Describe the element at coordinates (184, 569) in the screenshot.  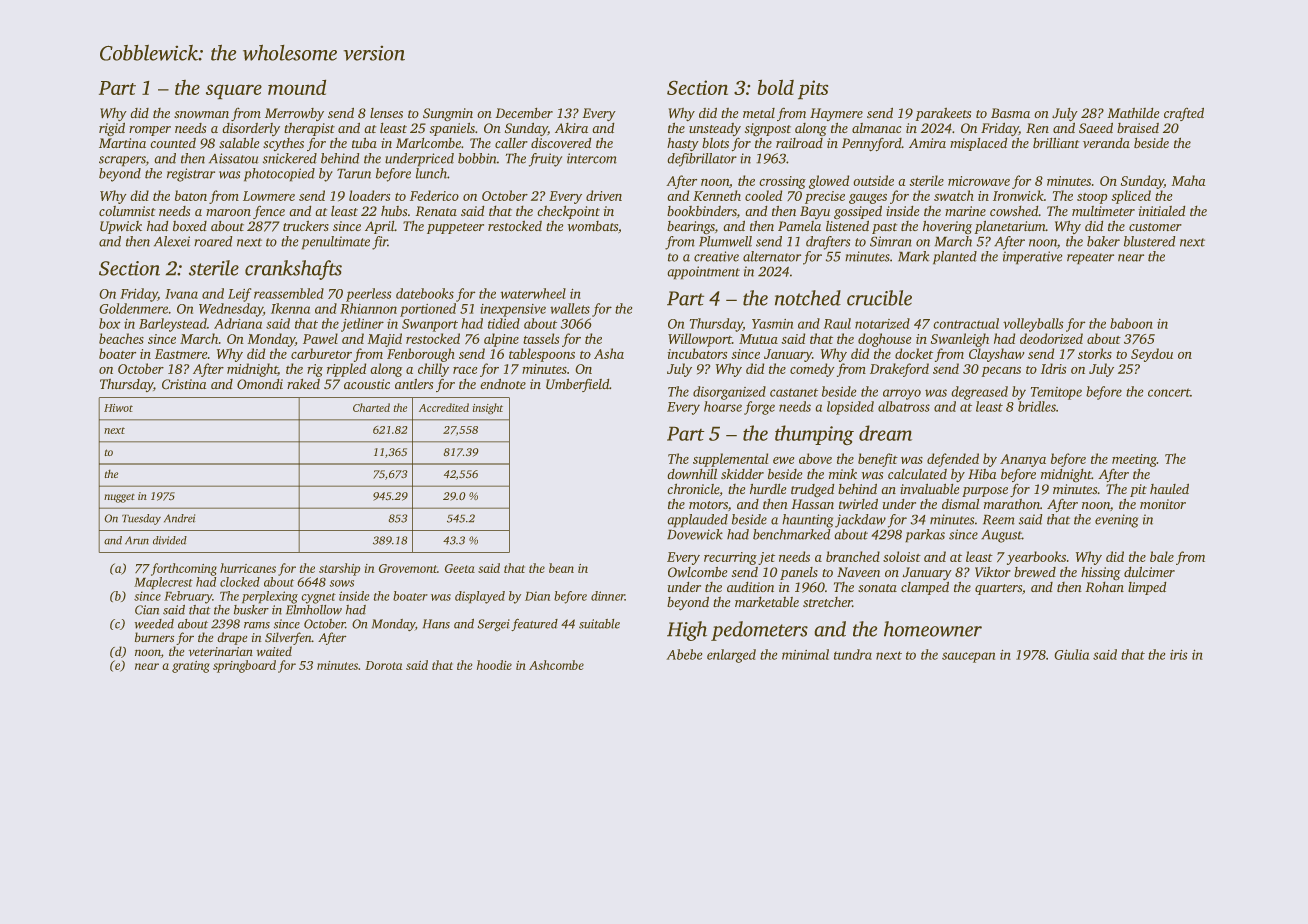
I see `forthcoming` at that location.
